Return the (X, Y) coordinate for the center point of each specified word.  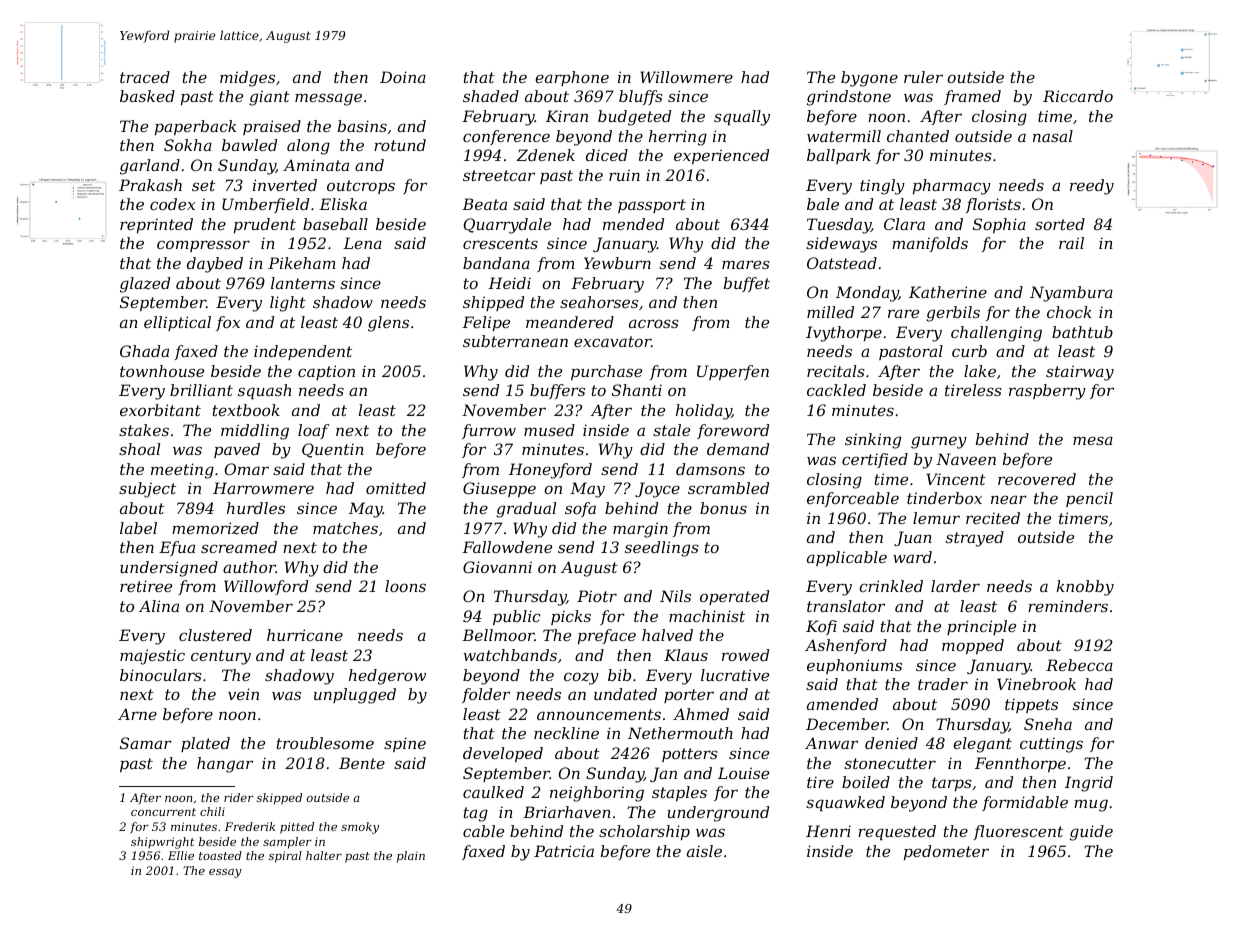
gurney (939, 442)
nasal (1053, 136)
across (654, 323)
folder (486, 695)
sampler (287, 843)
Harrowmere (263, 488)
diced (607, 155)
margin (640, 530)
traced (145, 77)
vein (243, 694)
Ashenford (846, 646)
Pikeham (302, 263)
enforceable (853, 499)
